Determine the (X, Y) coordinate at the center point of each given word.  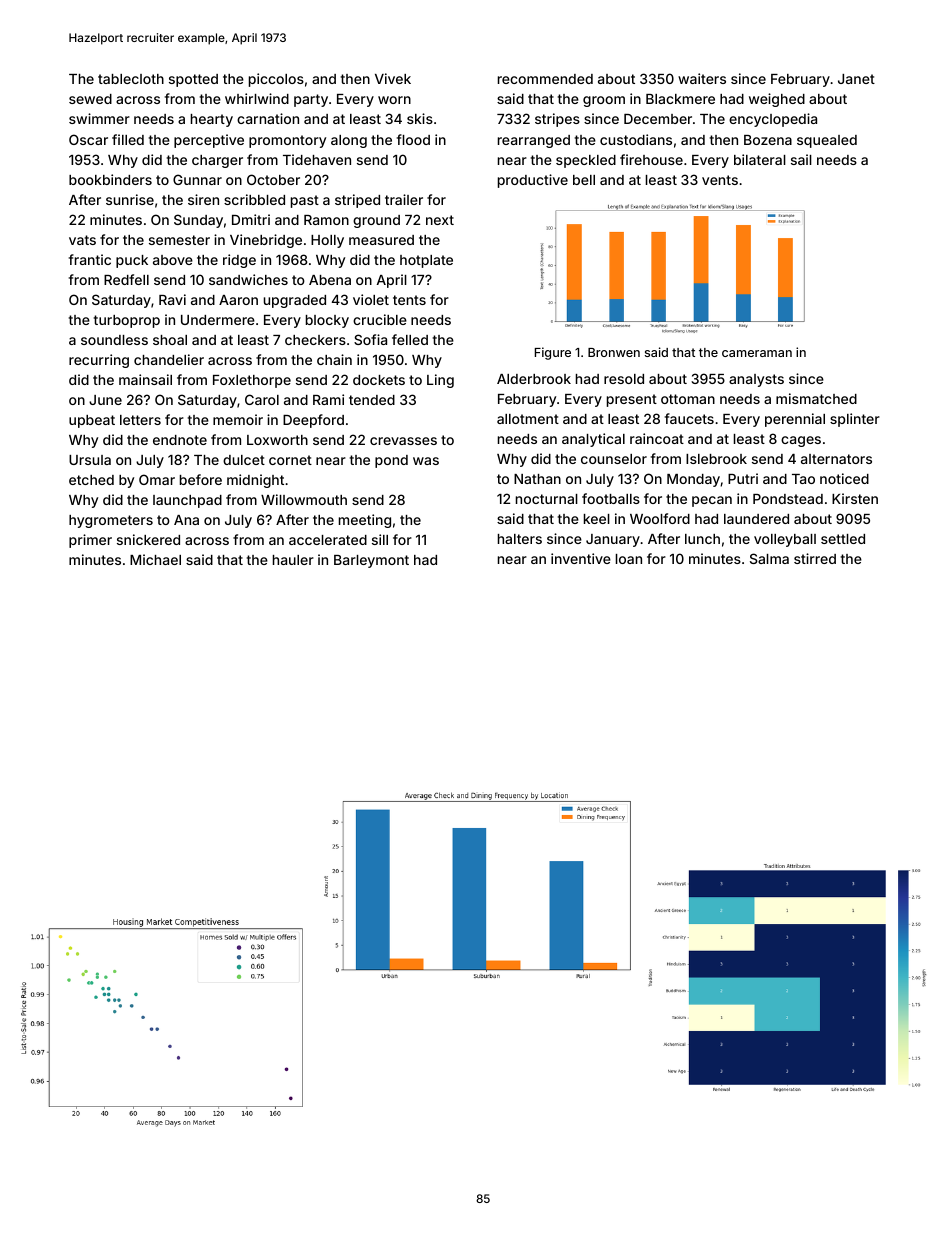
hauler (293, 560)
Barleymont (371, 561)
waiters (702, 78)
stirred (815, 558)
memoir (238, 419)
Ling (440, 381)
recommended (545, 79)
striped (357, 201)
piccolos (276, 80)
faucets (689, 418)
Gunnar (197, 179)
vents (720, 180)
